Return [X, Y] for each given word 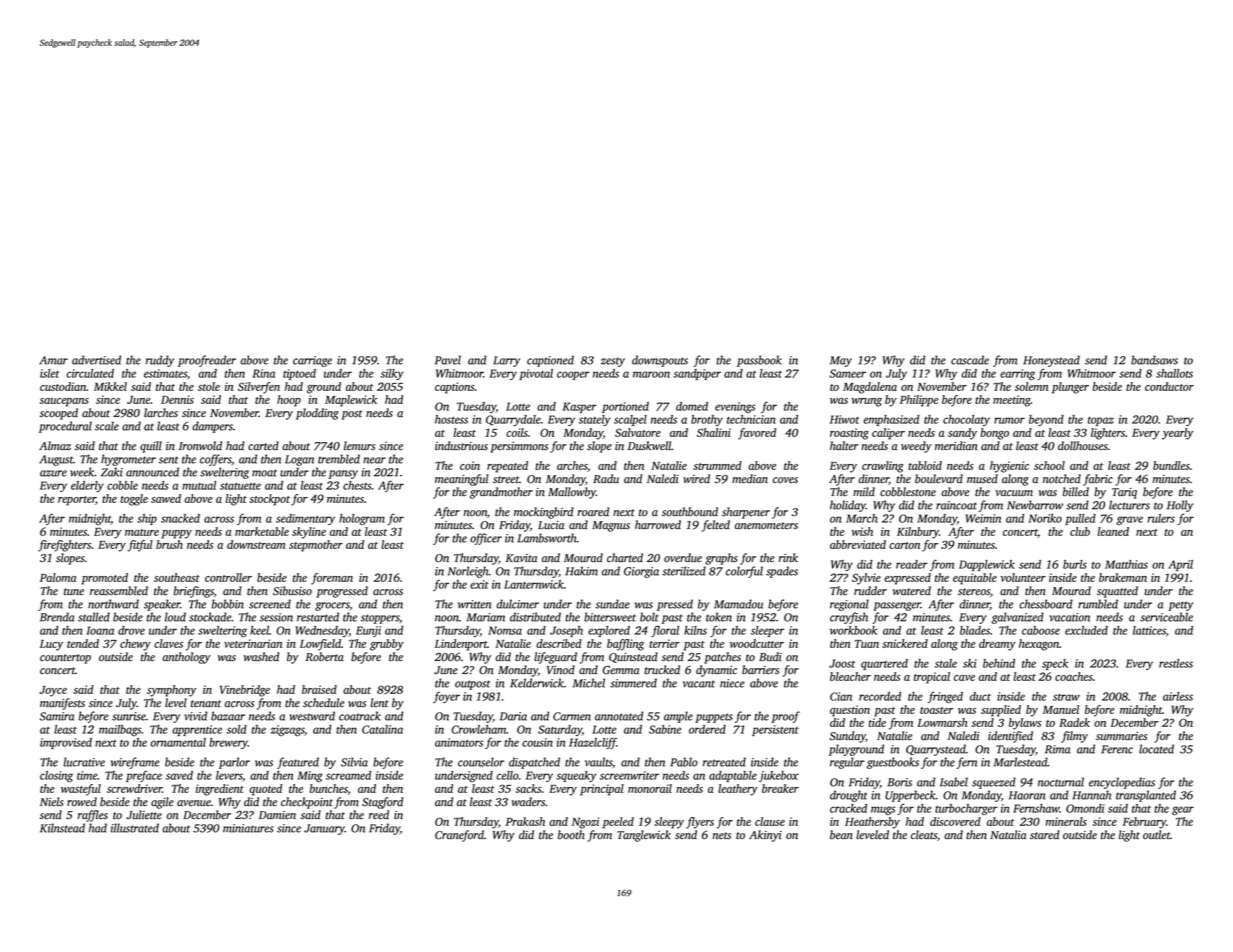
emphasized [891, 420]
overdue [683, 558]
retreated [724, 762]
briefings [194, 592]
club [1080, 531]
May [841, 361]
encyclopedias [1122, 783]
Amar [53, 360]
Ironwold [200, 446]
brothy [707, 420]
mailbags [120, 730]
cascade [970, 360]
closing [56, 776]
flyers [700, 823]
